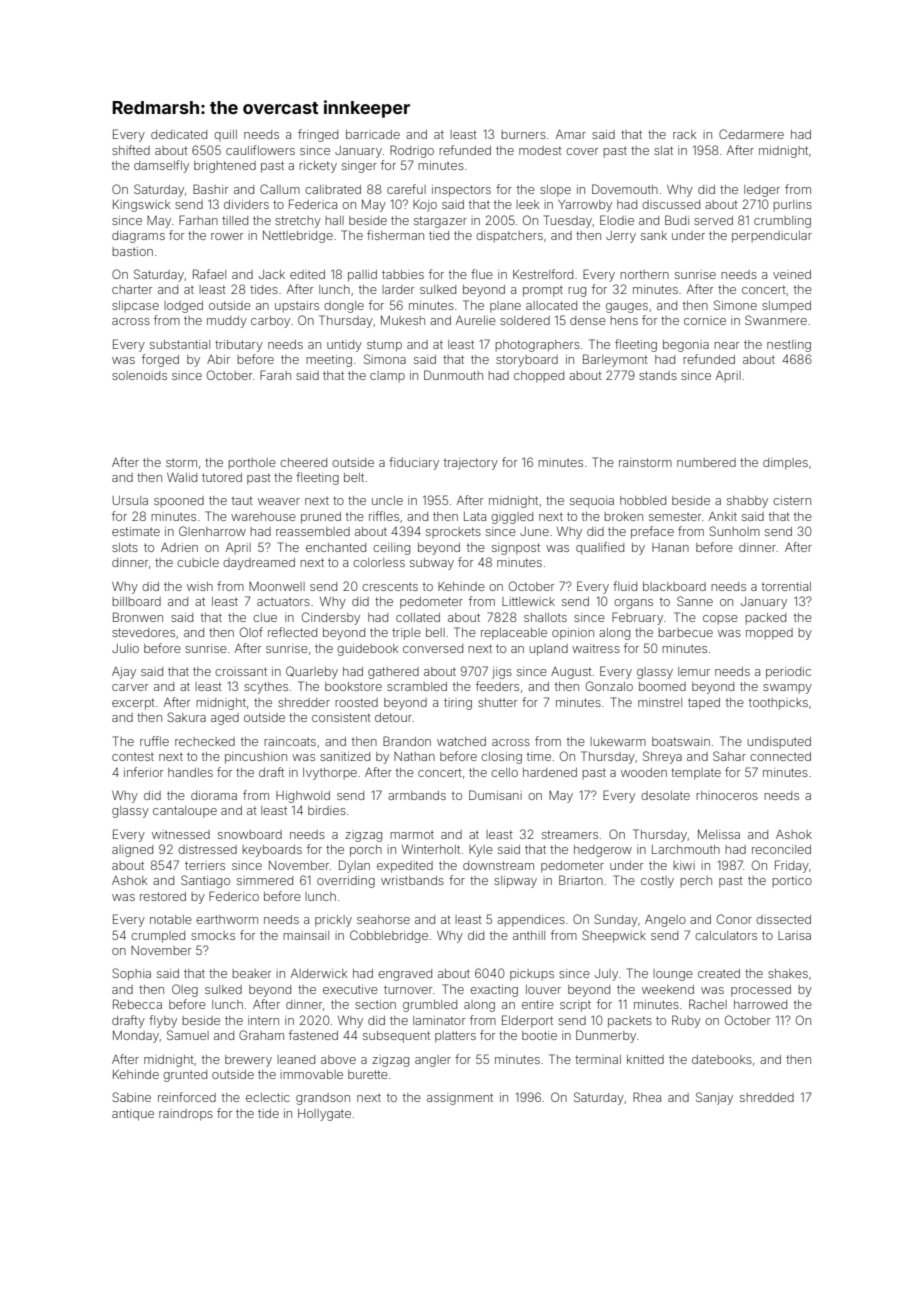 The image size is (924, 1308). Describe the element at coordinates (412, 835) in the screenshot. I see `marmot` at that location.
